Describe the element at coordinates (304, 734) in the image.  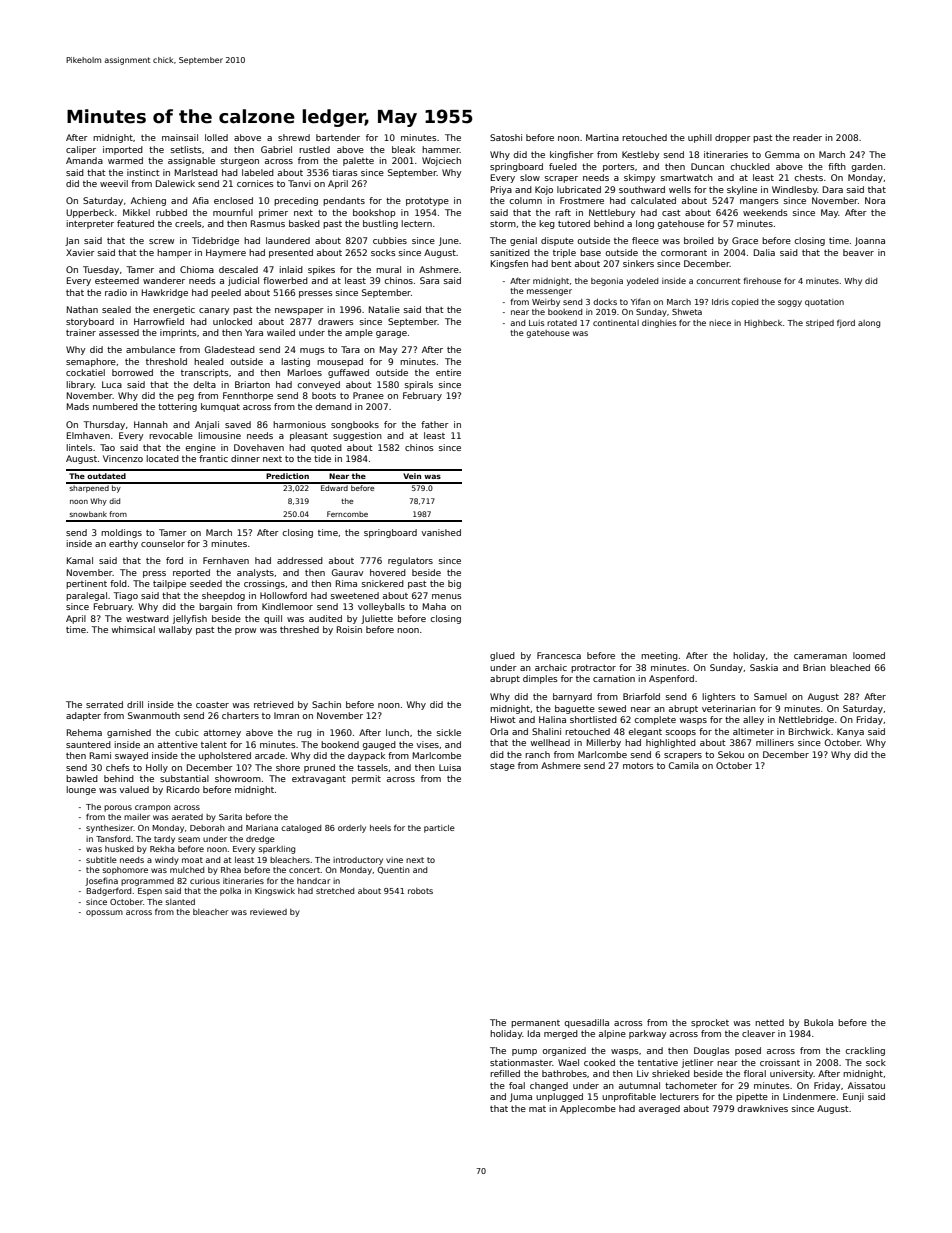
I see `rug` at that location.
